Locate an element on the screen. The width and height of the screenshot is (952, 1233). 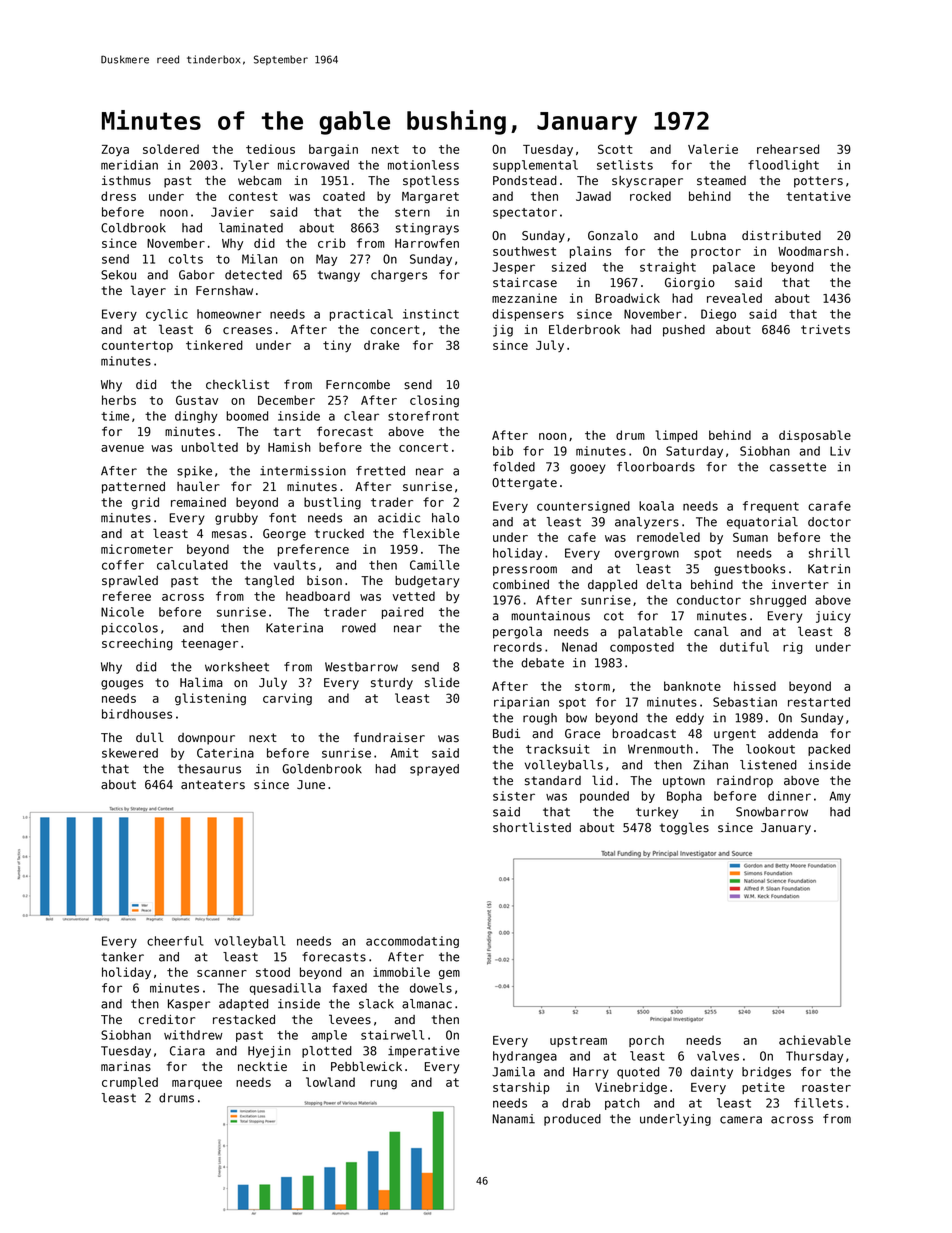
marquee is located at coordinates (197, 1084).
